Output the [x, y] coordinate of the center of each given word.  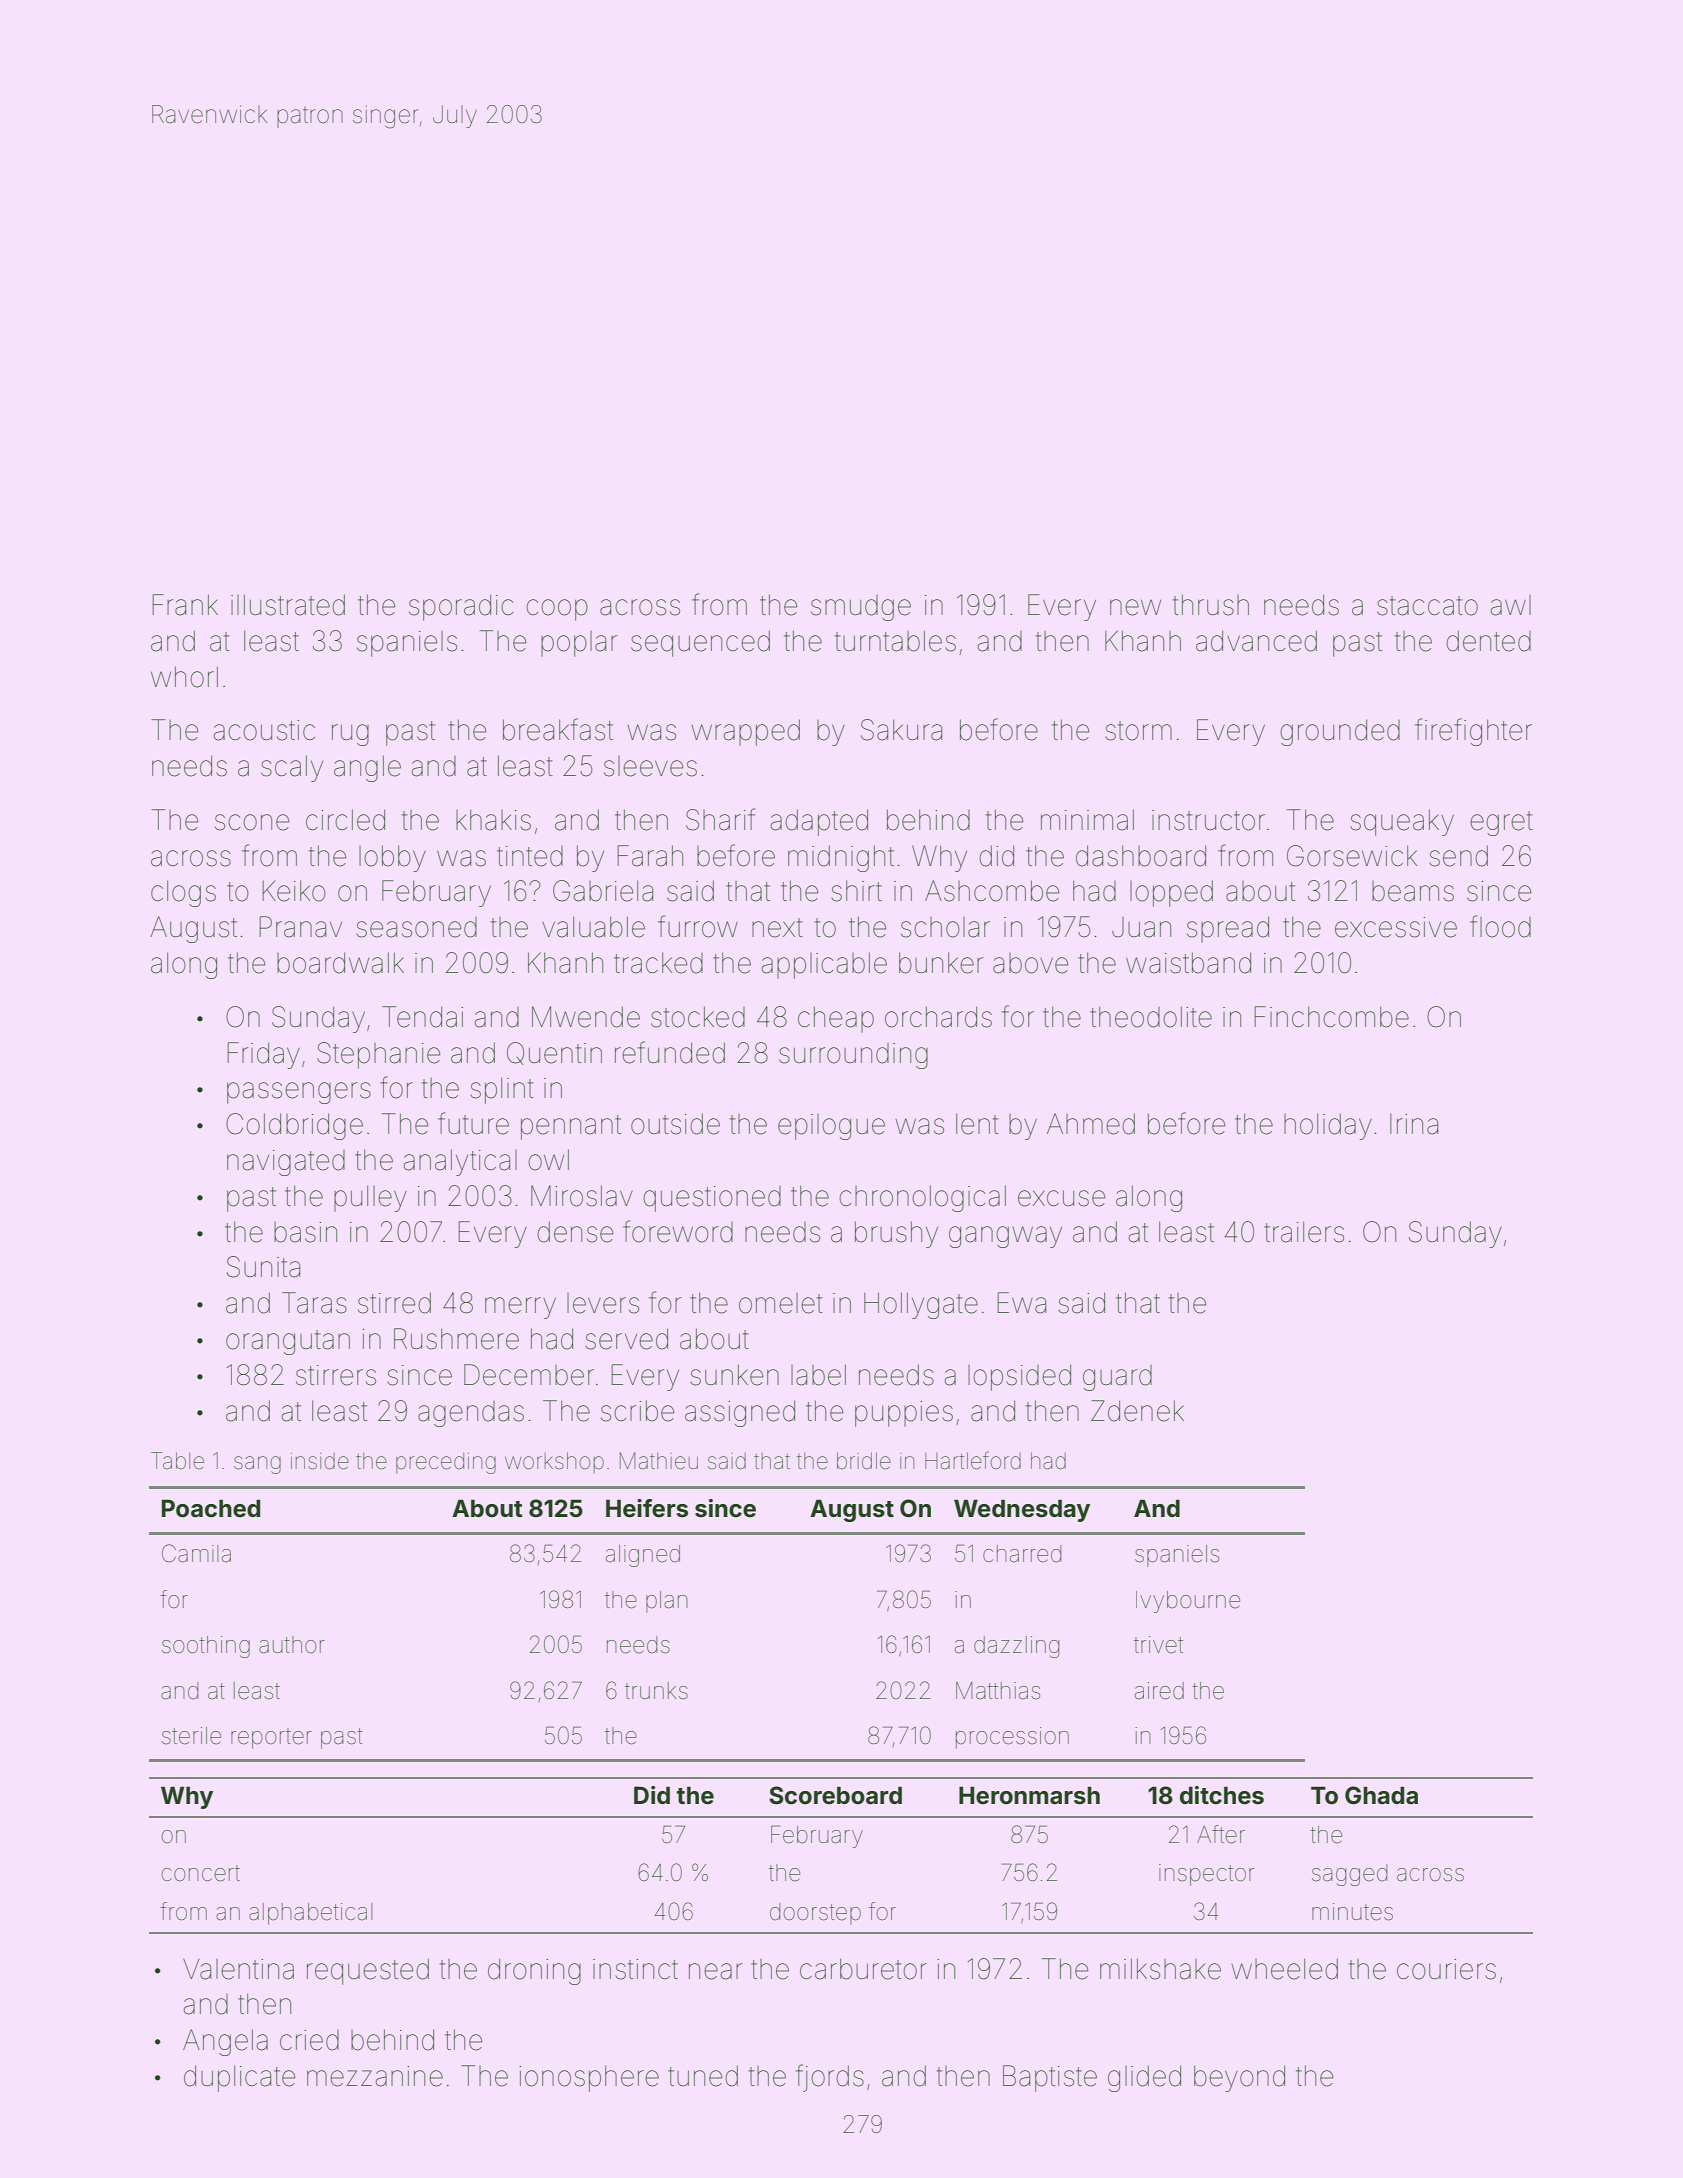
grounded [1340, 732]
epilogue [831, 1127]
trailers [1304, 1232]
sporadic [461, 607]
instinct [635, 1969]
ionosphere [589, 2078]
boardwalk [340, 963]
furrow [698, 926]
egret [1501, 823]
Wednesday [1022, 1510]
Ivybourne [1188, 1602]
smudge [861, 608]
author [292, 1645]
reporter [271, 1738]
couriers [1446, 1969]
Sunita [263, 1267]
